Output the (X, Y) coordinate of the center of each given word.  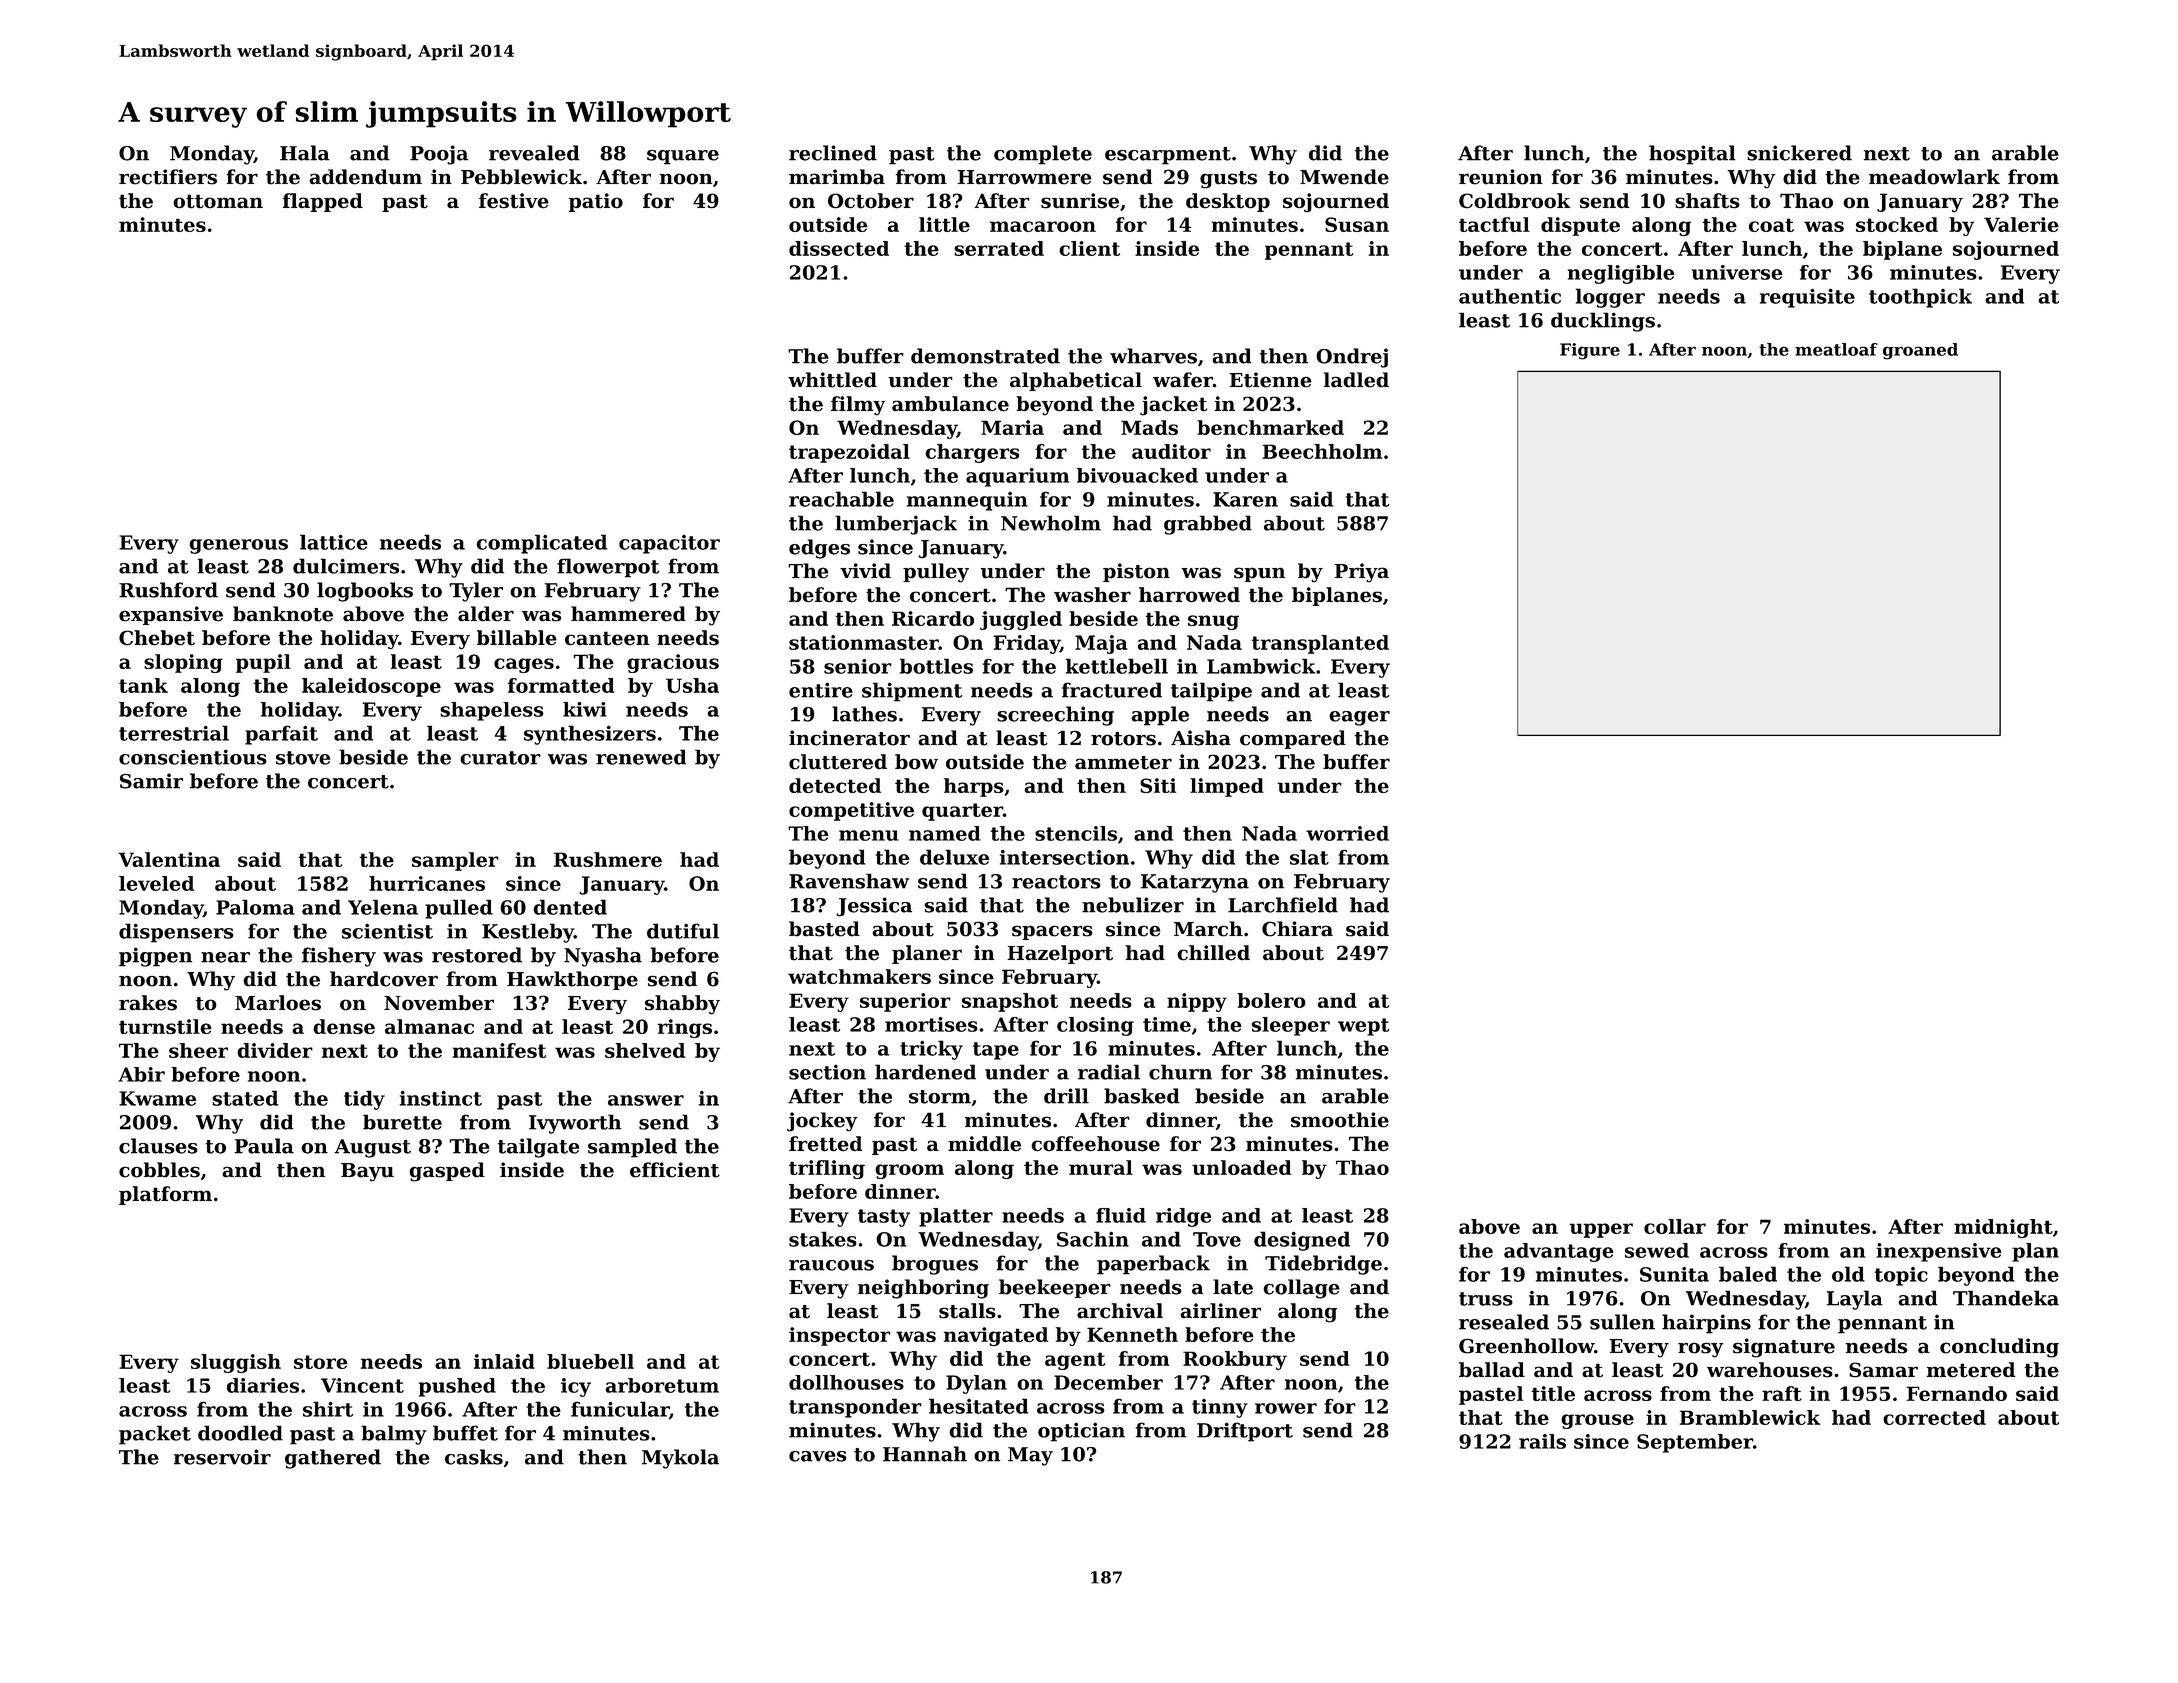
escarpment (1168, 156)
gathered (333, 1459)
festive (514, 201)
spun (1259, 574)
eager (1359, 718)
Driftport (1245, 1432)
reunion (1501, 177)
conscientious (193, 757)
